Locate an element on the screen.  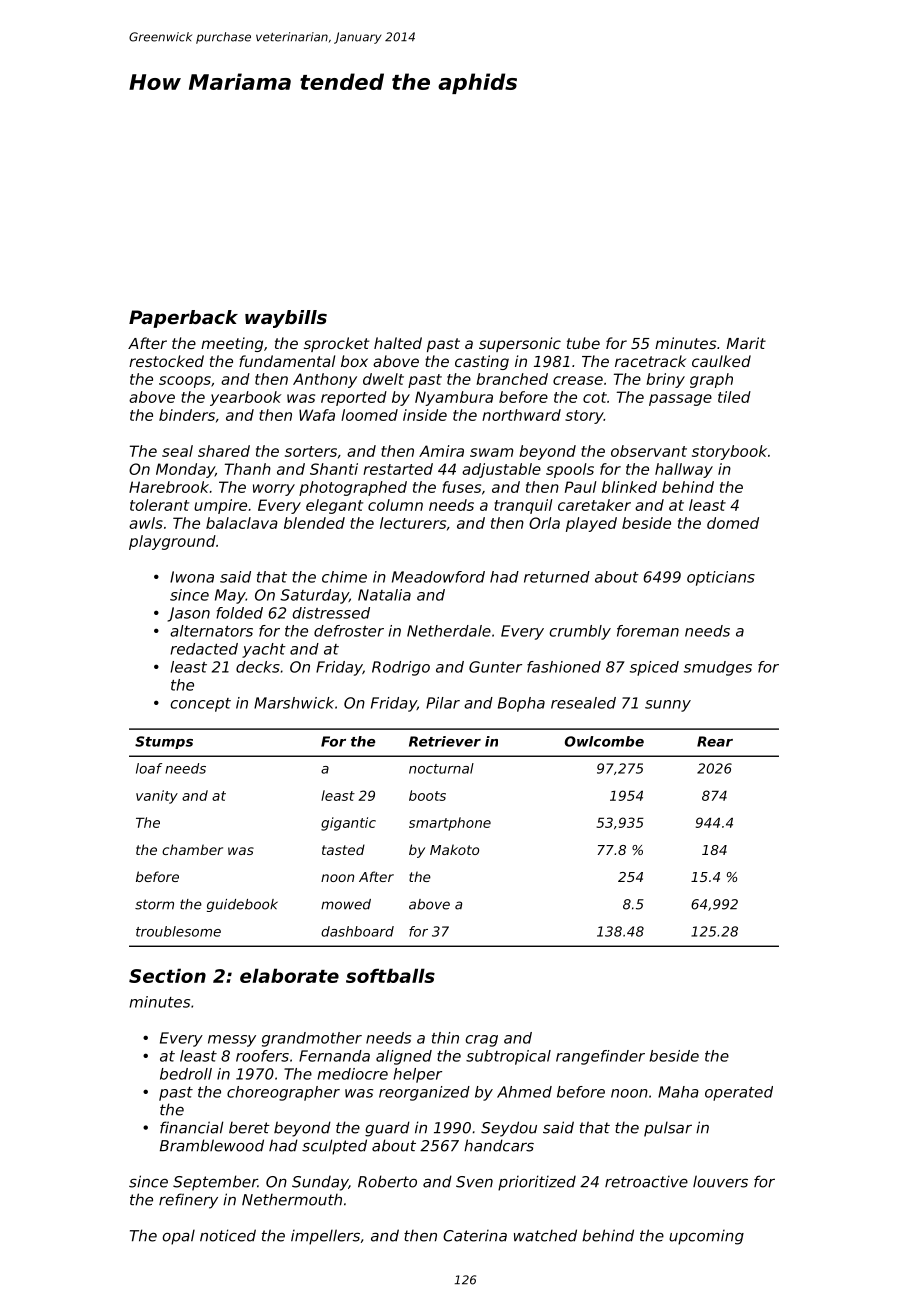
Bramblewood is located at coordinates (212, 1145).
